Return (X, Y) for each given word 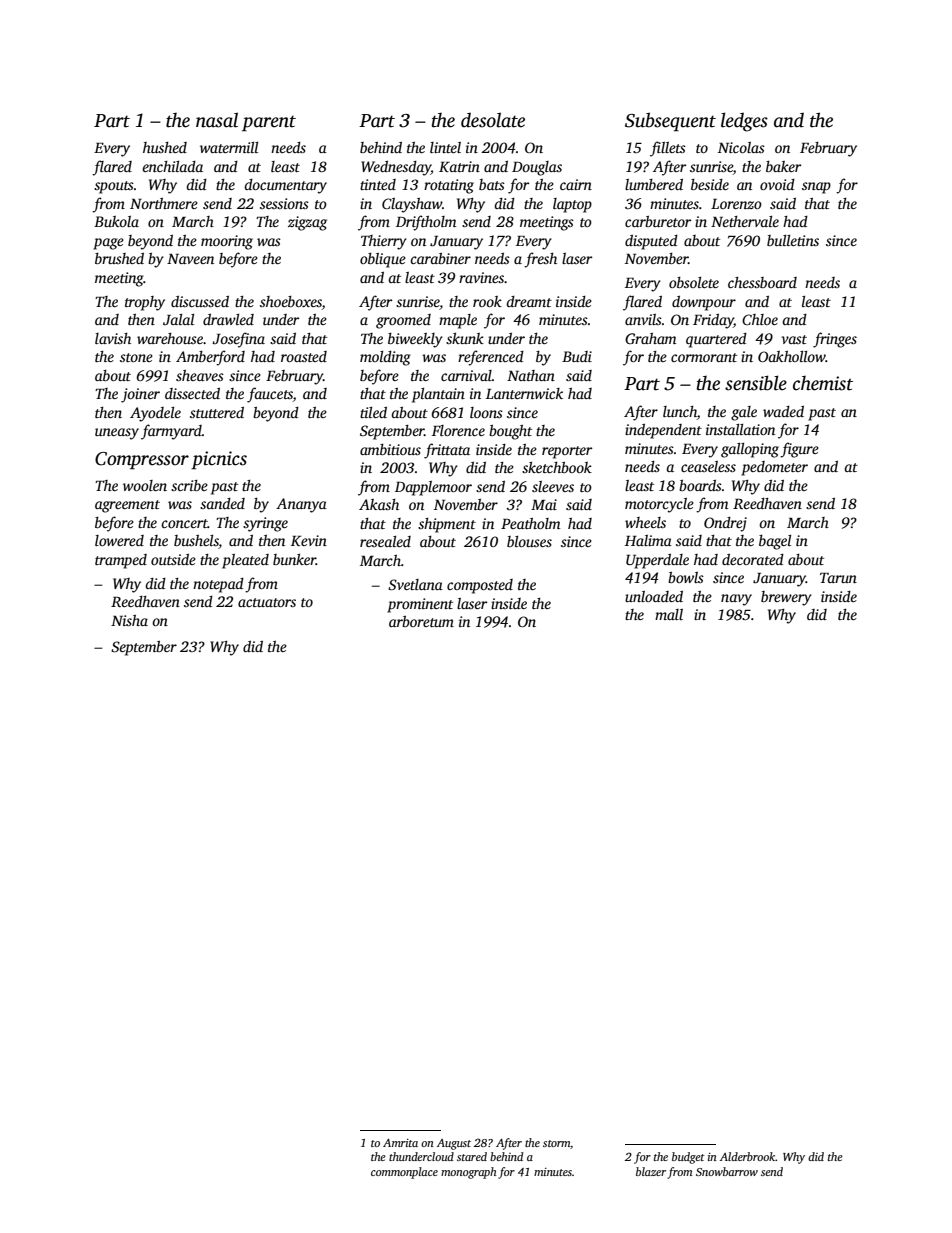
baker (784, 166)
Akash (379, 504)
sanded (222, 503)
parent (269, 124)
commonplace (404, 1173)
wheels (645, 522)
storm (556, 1143)
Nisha (129, 620)
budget (688, 1158)
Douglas (537, 168)
